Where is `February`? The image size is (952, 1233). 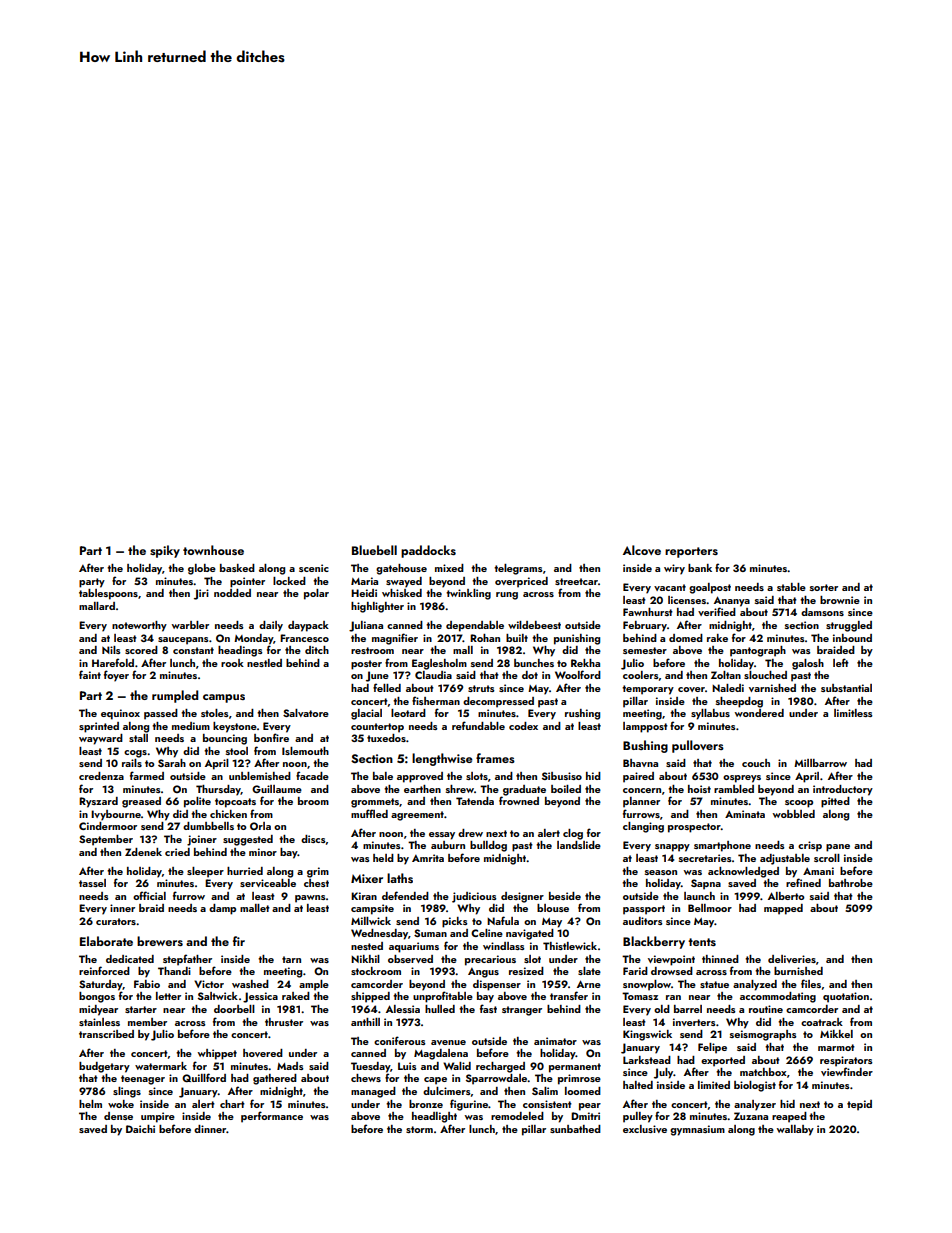 February is located at coordinates (645, 626).
